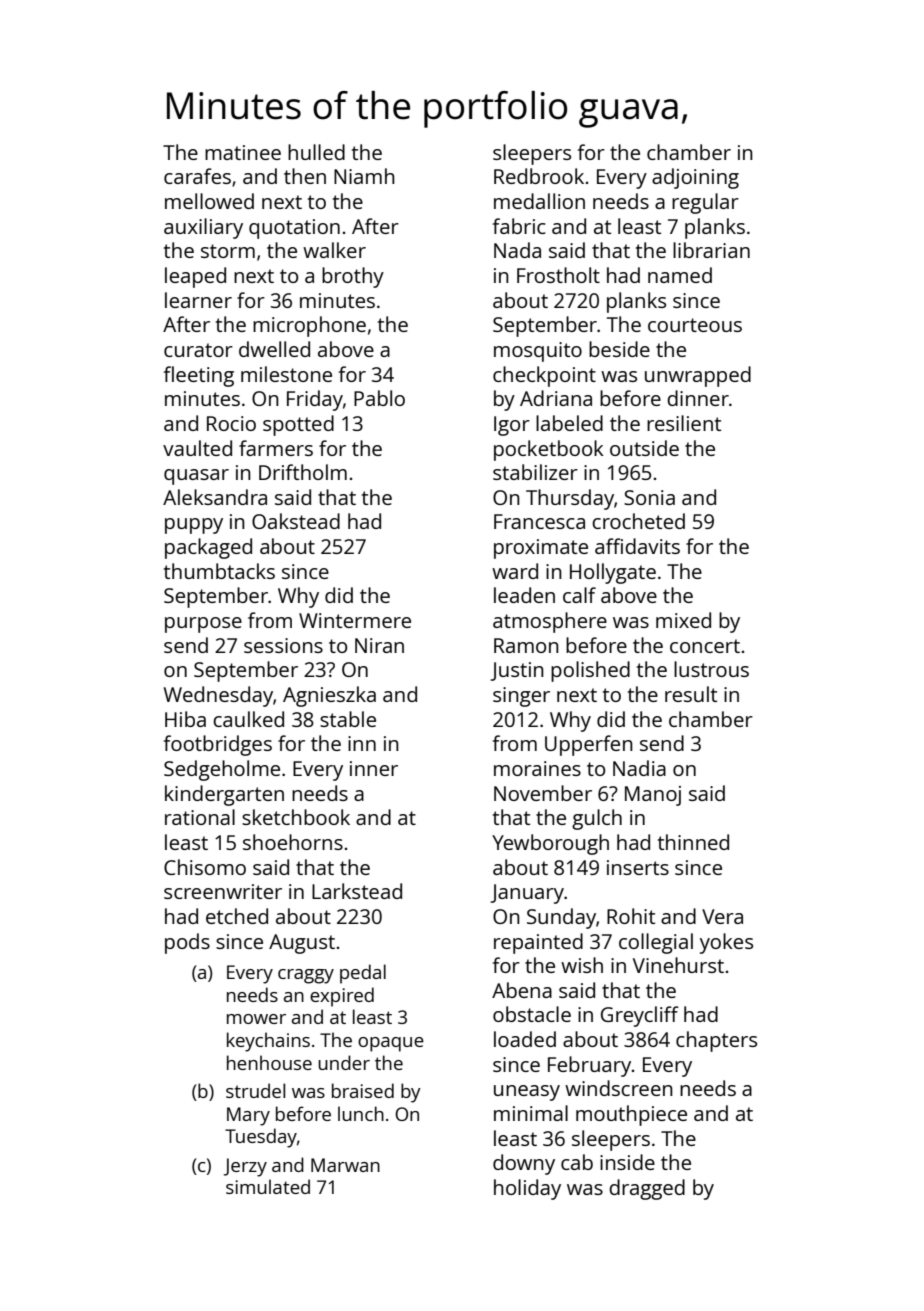  I want to click on resilient, so click(684, 423).
